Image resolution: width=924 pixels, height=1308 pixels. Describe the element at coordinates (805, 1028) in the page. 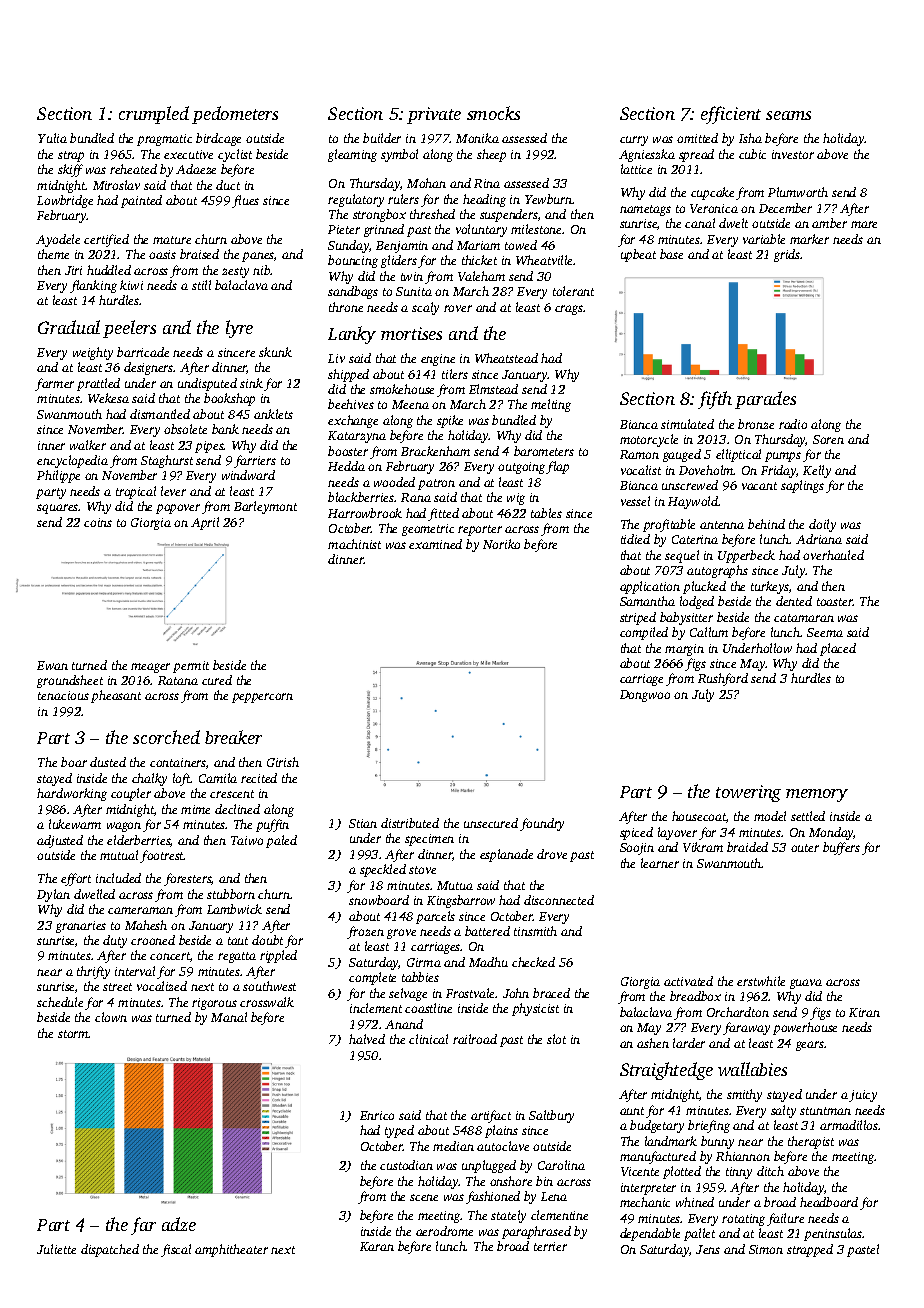

I see `powerhouse` at that location.
